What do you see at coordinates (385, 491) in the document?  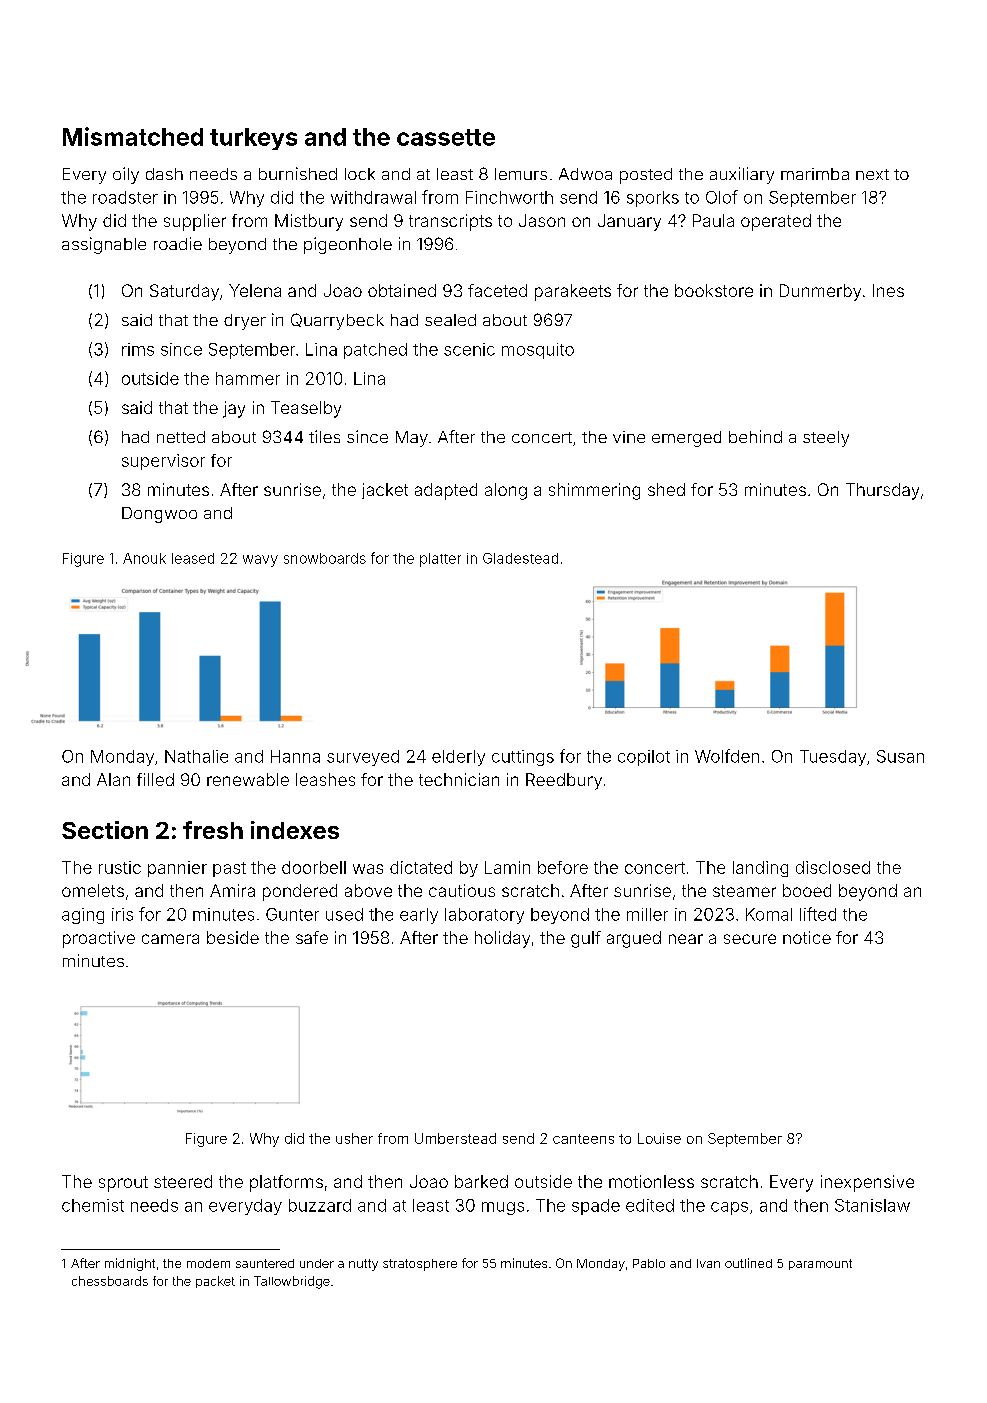 I see `jacket` at bounding box center [385, 491].
